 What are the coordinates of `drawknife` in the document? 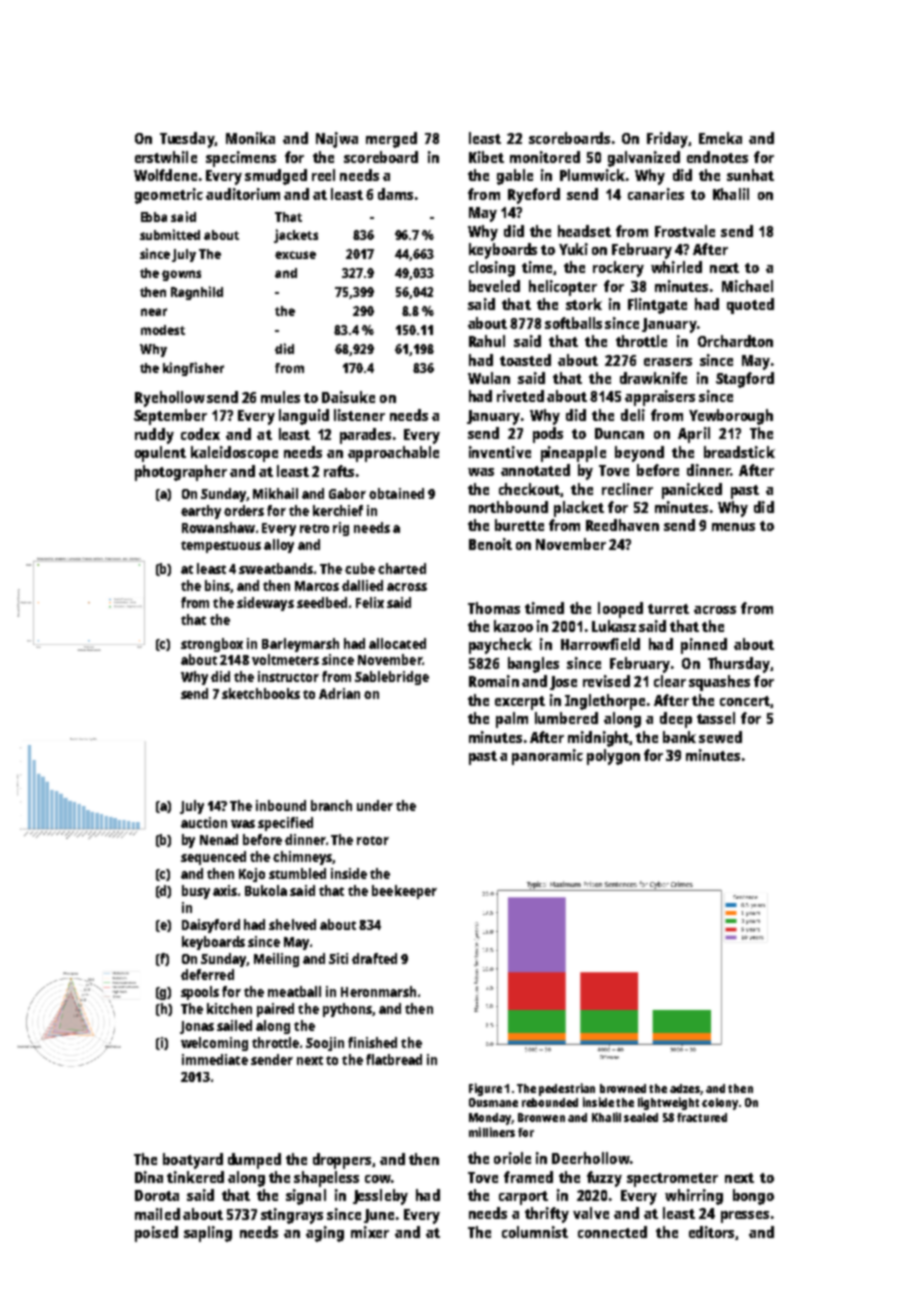 It's located at (653, 378).
